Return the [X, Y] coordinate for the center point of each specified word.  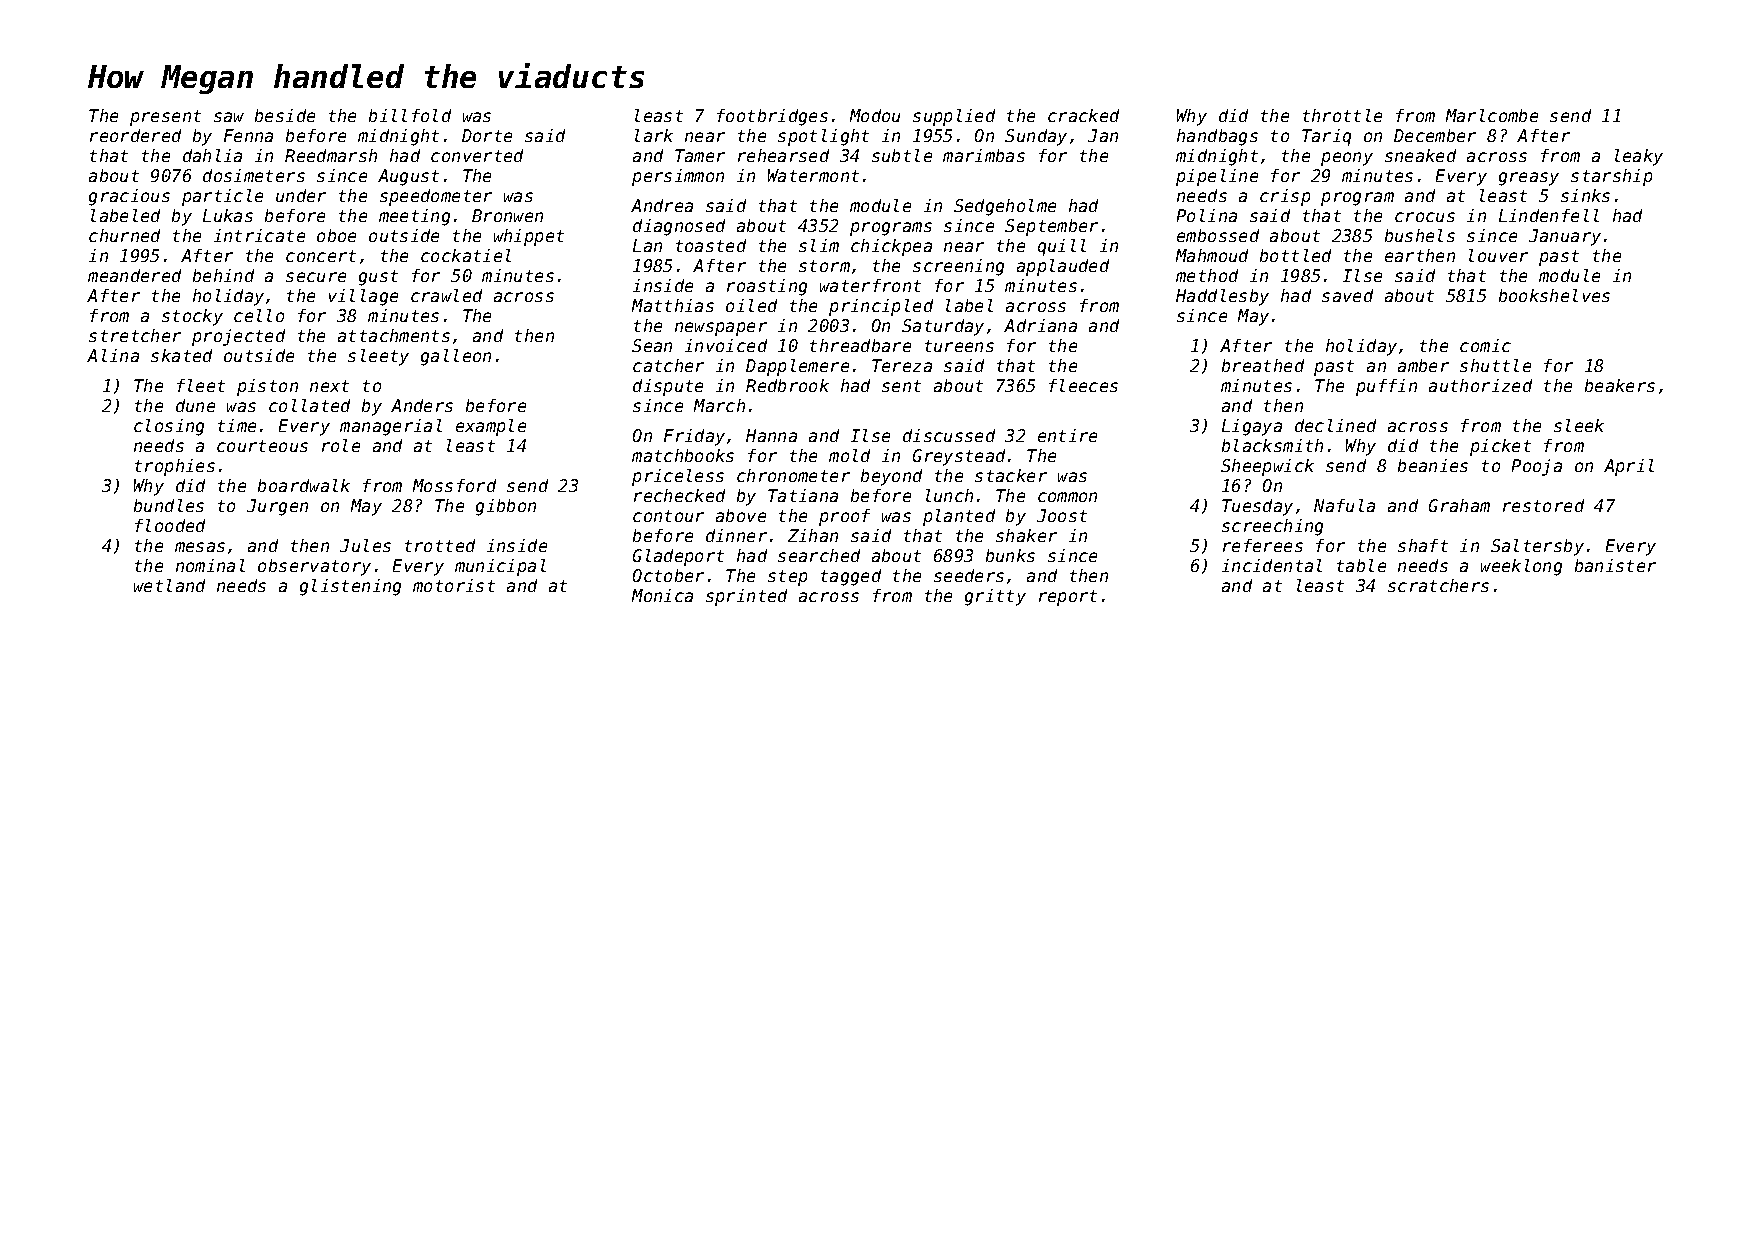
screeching [1272, 527]
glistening [350, 587]
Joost [1062, 515]
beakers [1620, 385]
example [491, 427]
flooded [170, 525]
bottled [1295, 255]
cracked [1083, 115]
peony [1347, 159]
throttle [1342, 115]
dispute [668, 387]
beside [285, 115]
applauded [1063, 267]
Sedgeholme [1005, 207]
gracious [129, 197]
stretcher [135, 335]
